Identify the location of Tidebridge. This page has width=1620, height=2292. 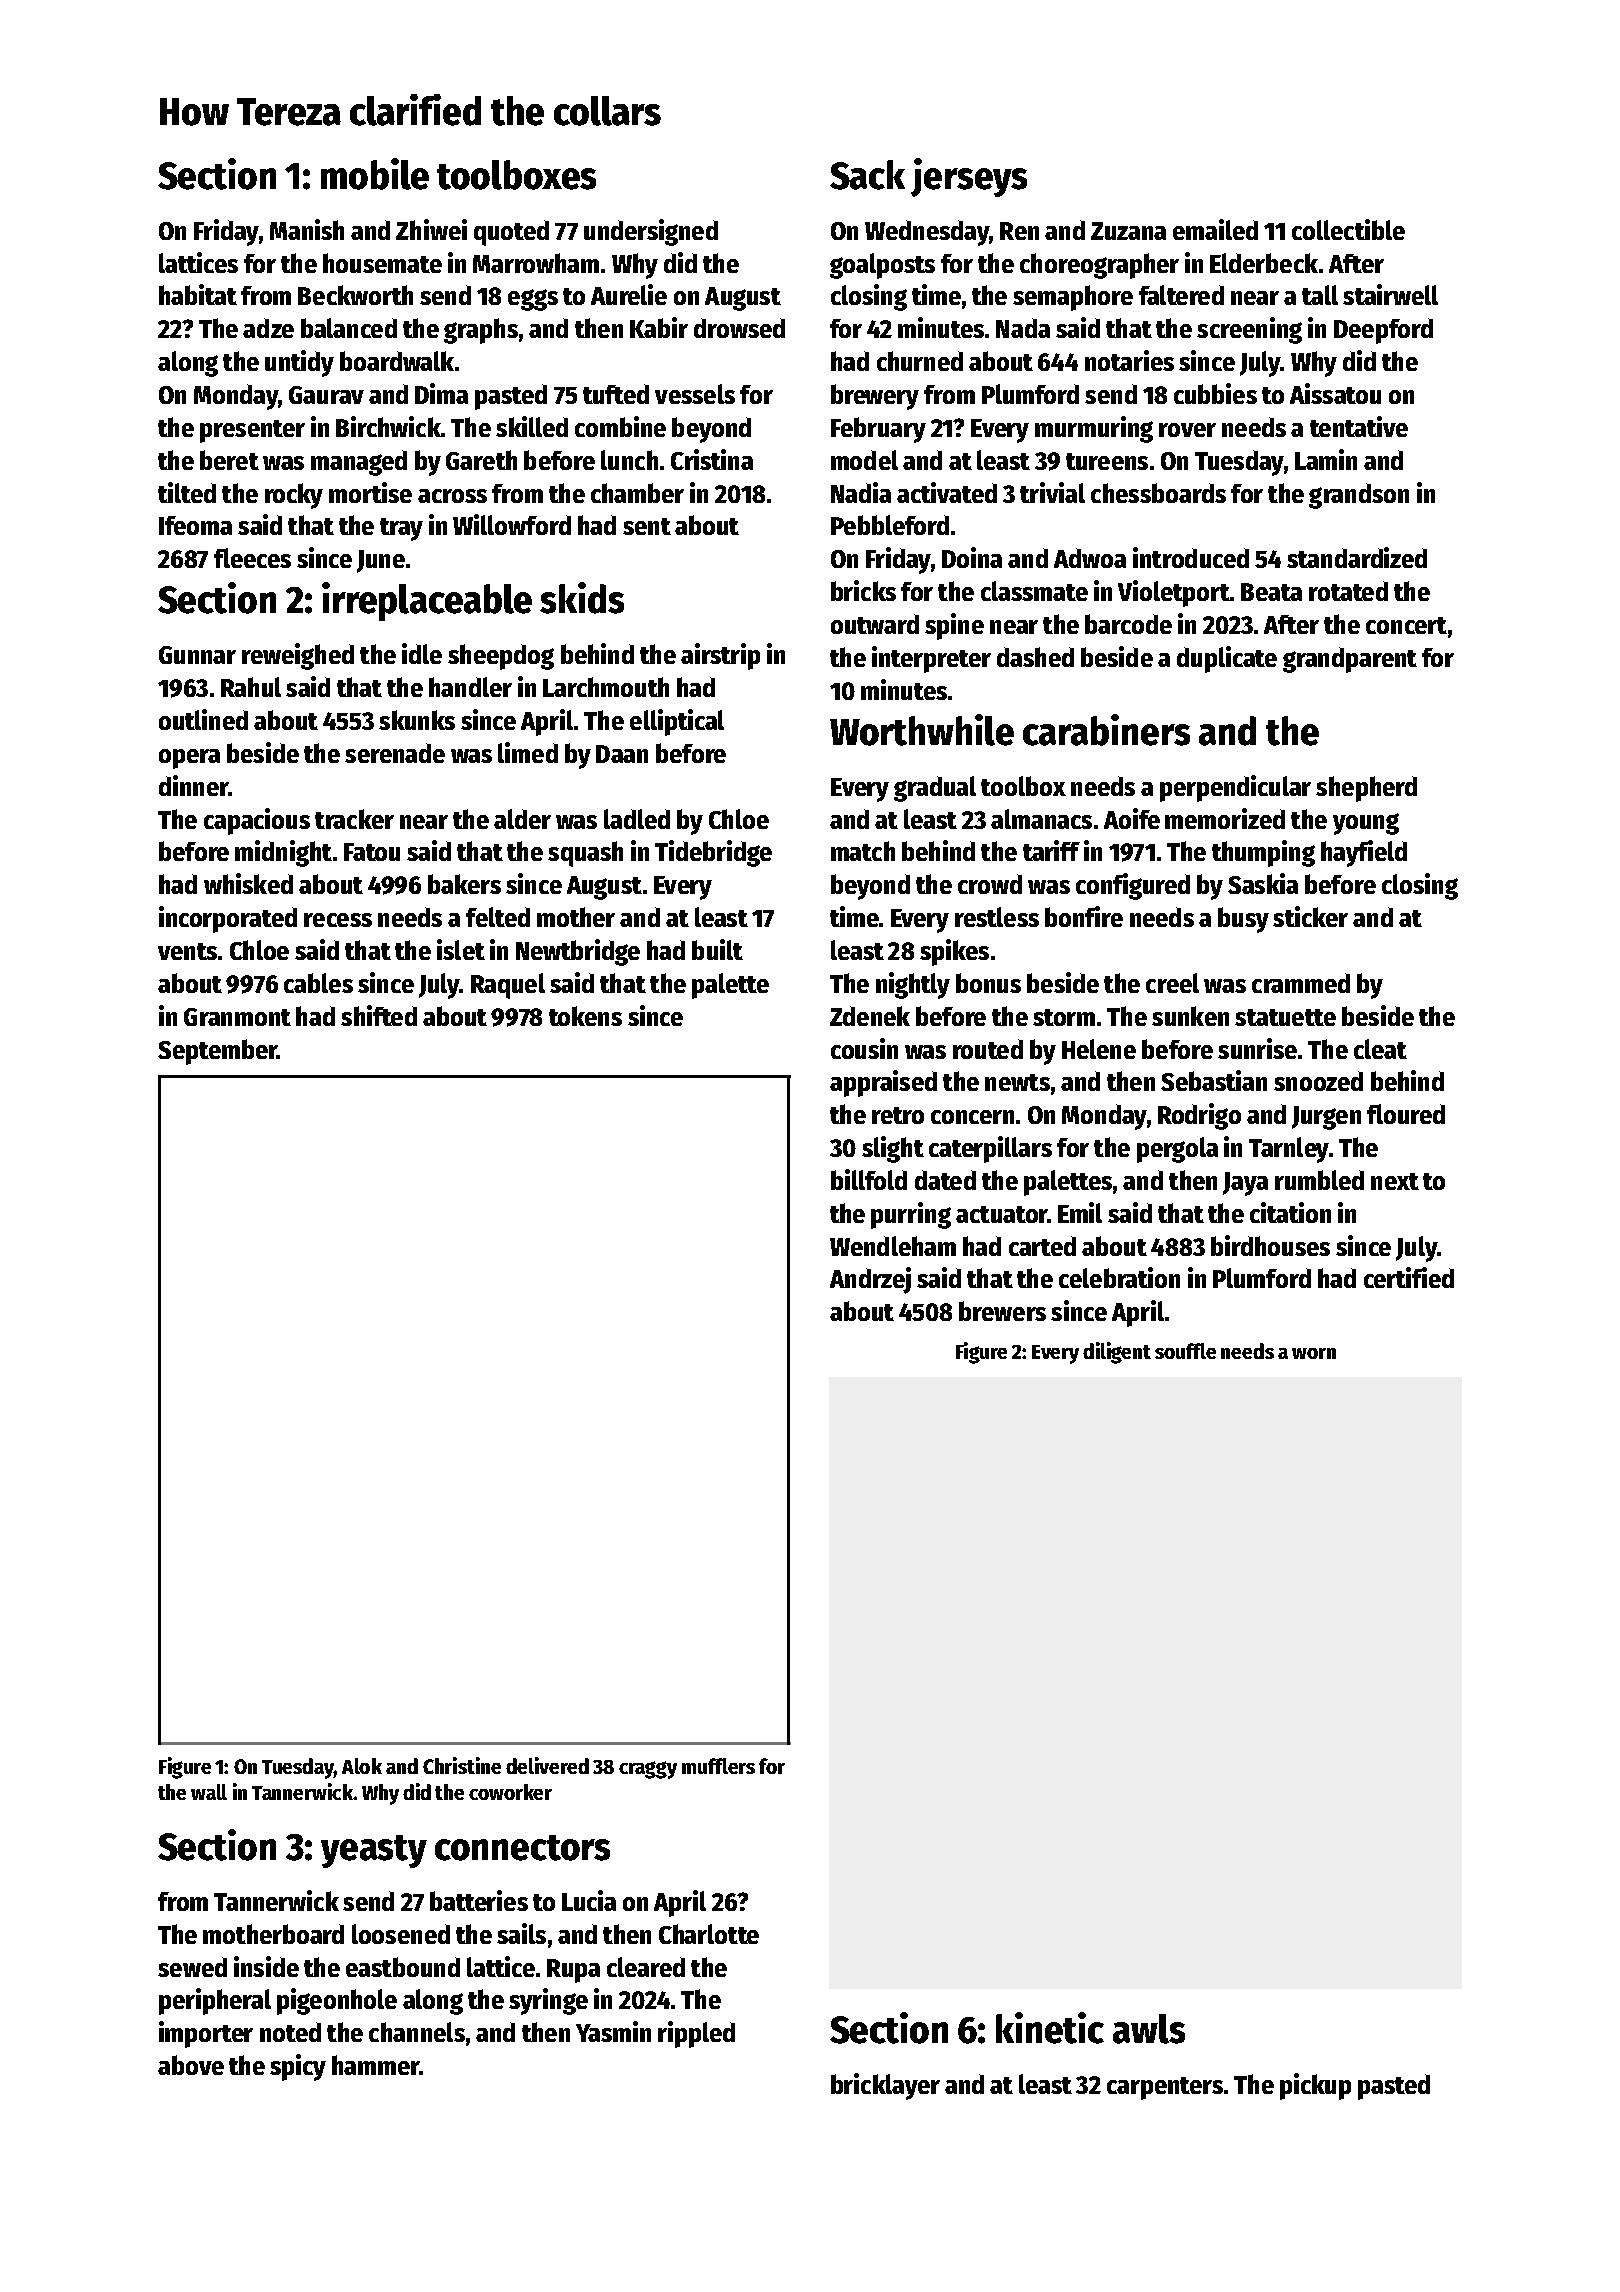
(713, 853).
